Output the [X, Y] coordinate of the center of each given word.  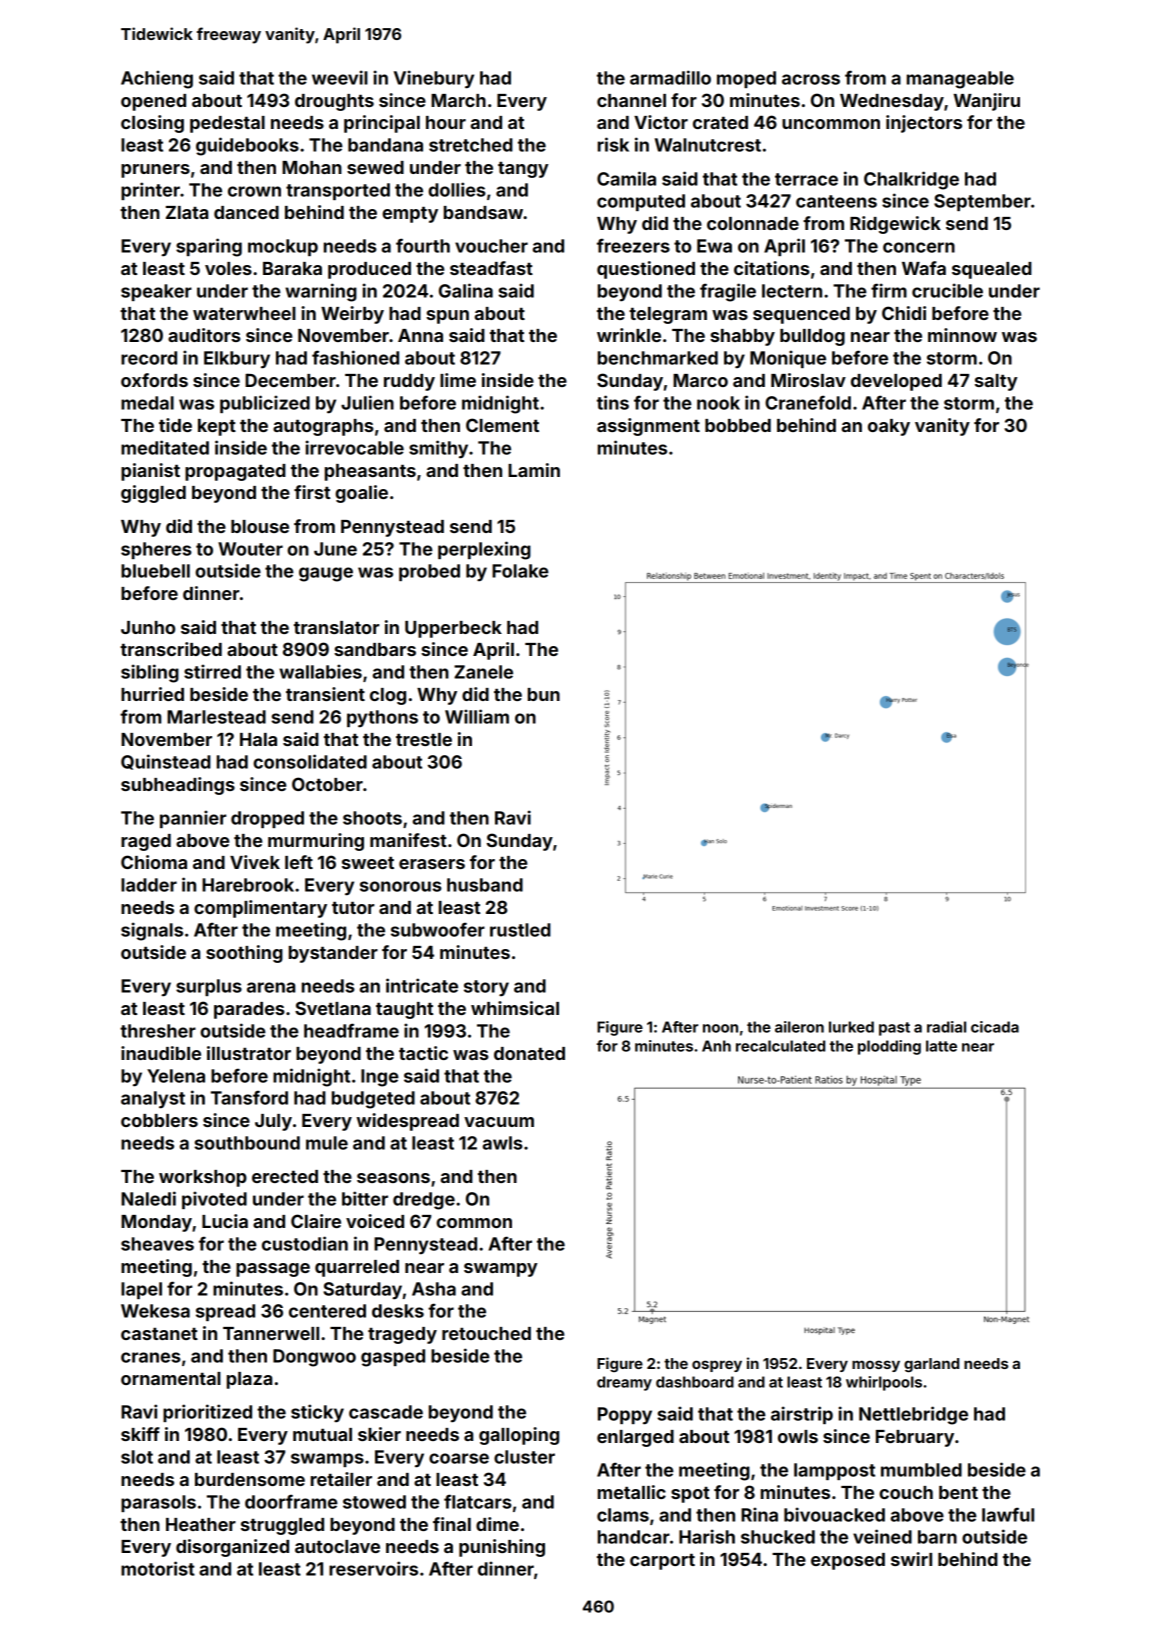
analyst [153, 1100]
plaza [249, 1380]
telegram [668, 315]
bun [544, 694]
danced [246, 212]
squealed [992, 270]
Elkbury [237, 360]
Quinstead [166, 762]
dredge [424, 1201]
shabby [742, 337]
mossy [876, 1366]
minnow [962, 335]
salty [996, 382]
